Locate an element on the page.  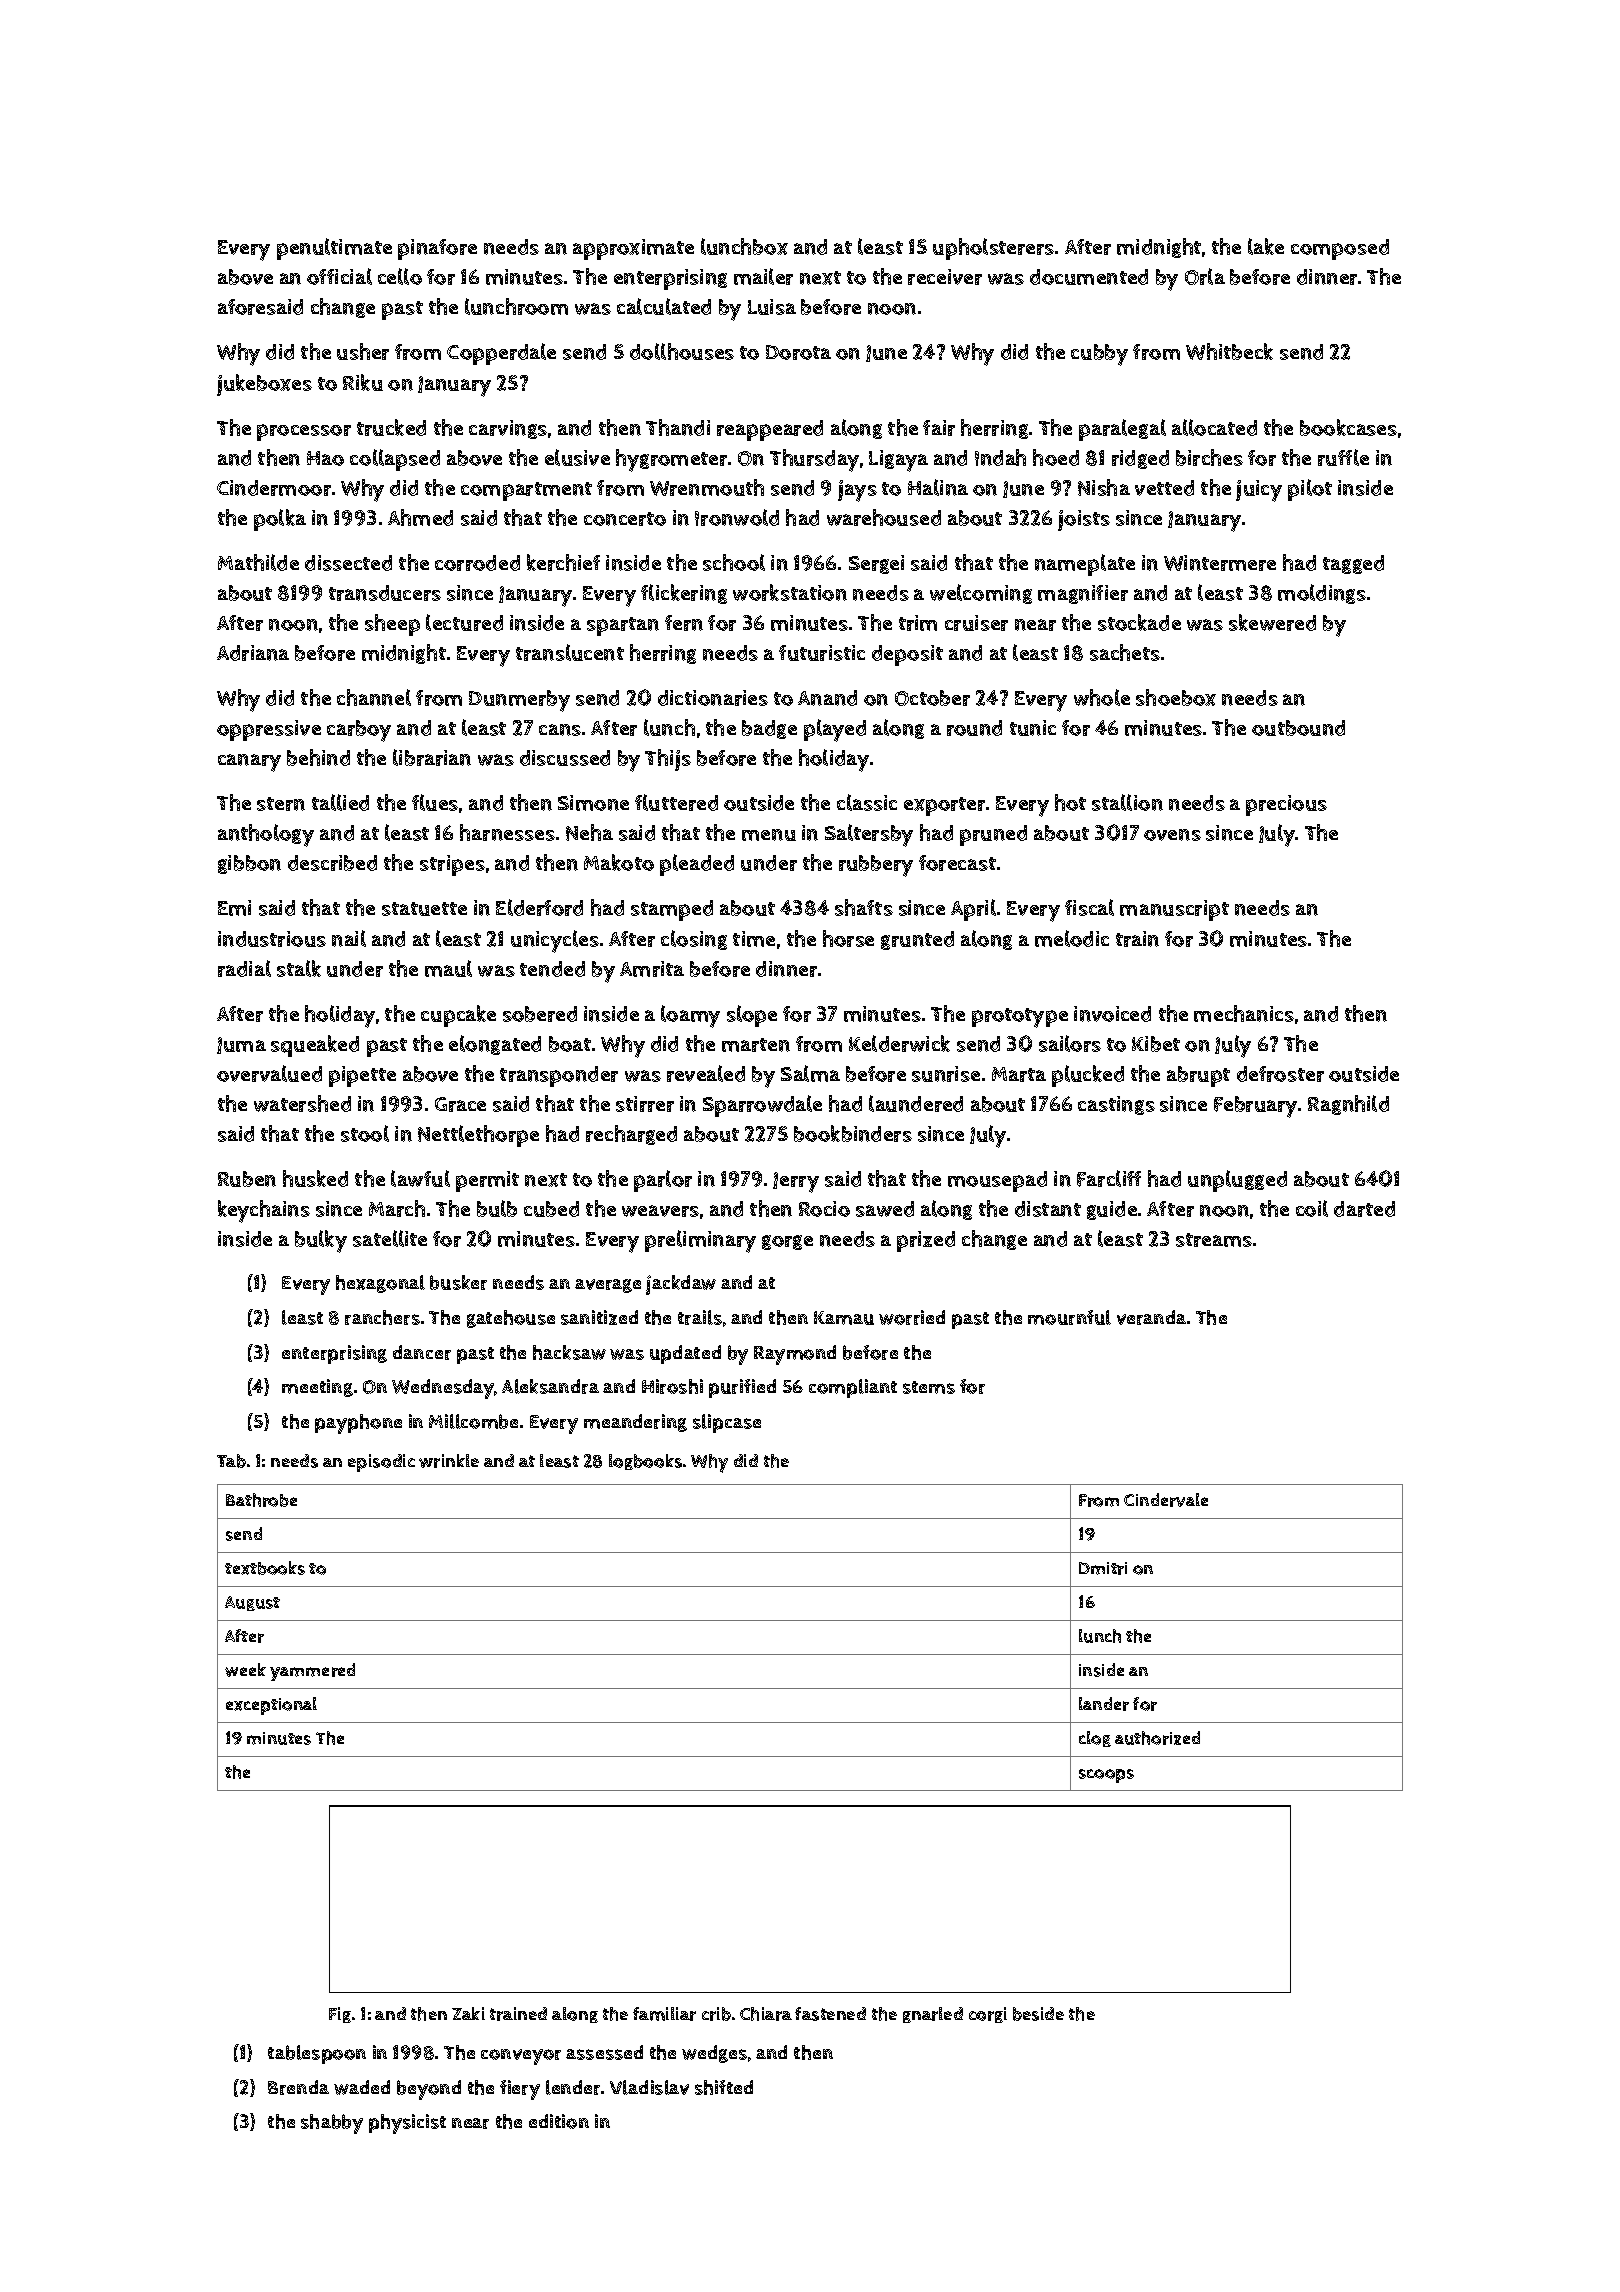
jukeboxes is located at coordinates (264, 385).
